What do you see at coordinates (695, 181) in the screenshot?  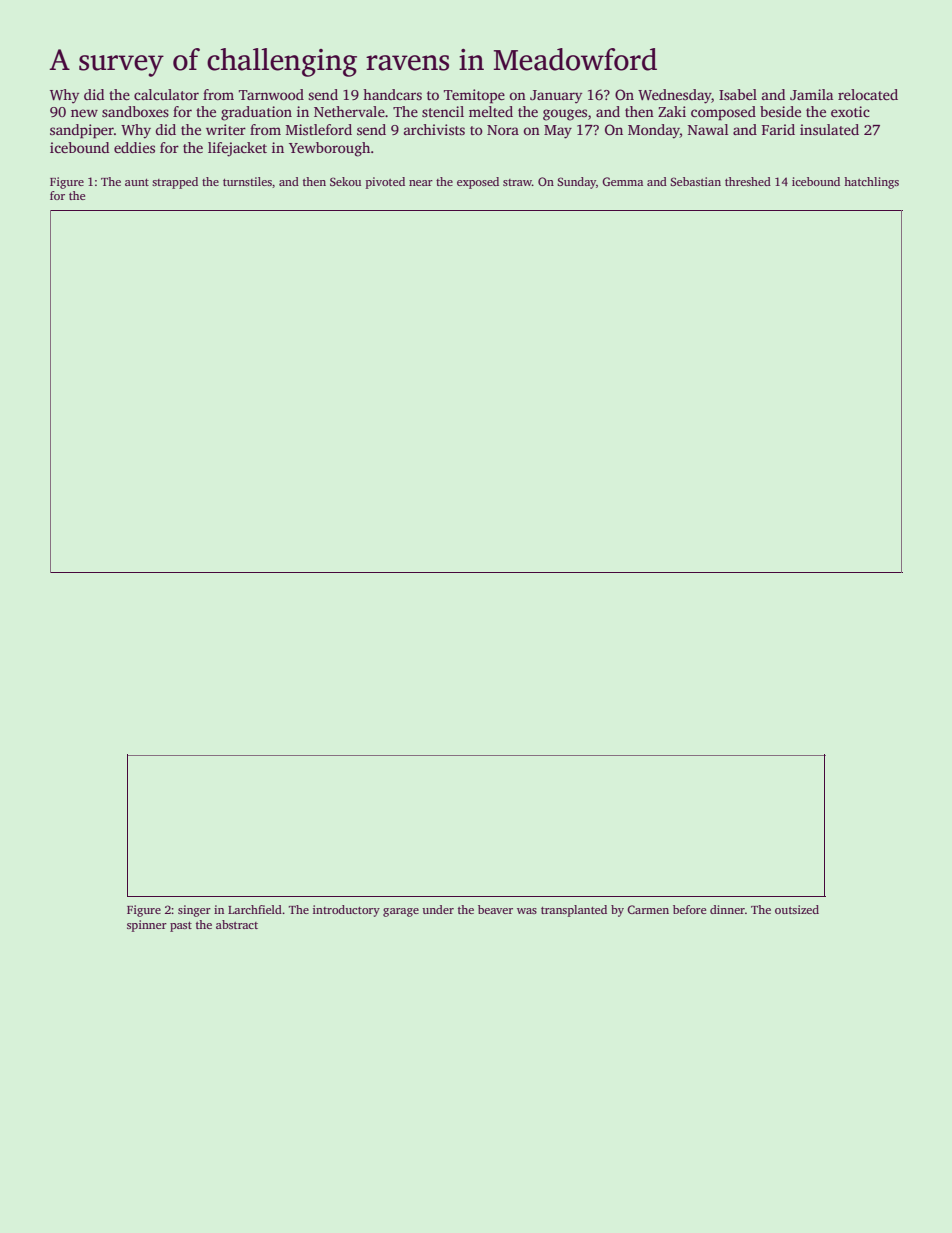 I see `Sebastian` at bounding box center [695, 181].
